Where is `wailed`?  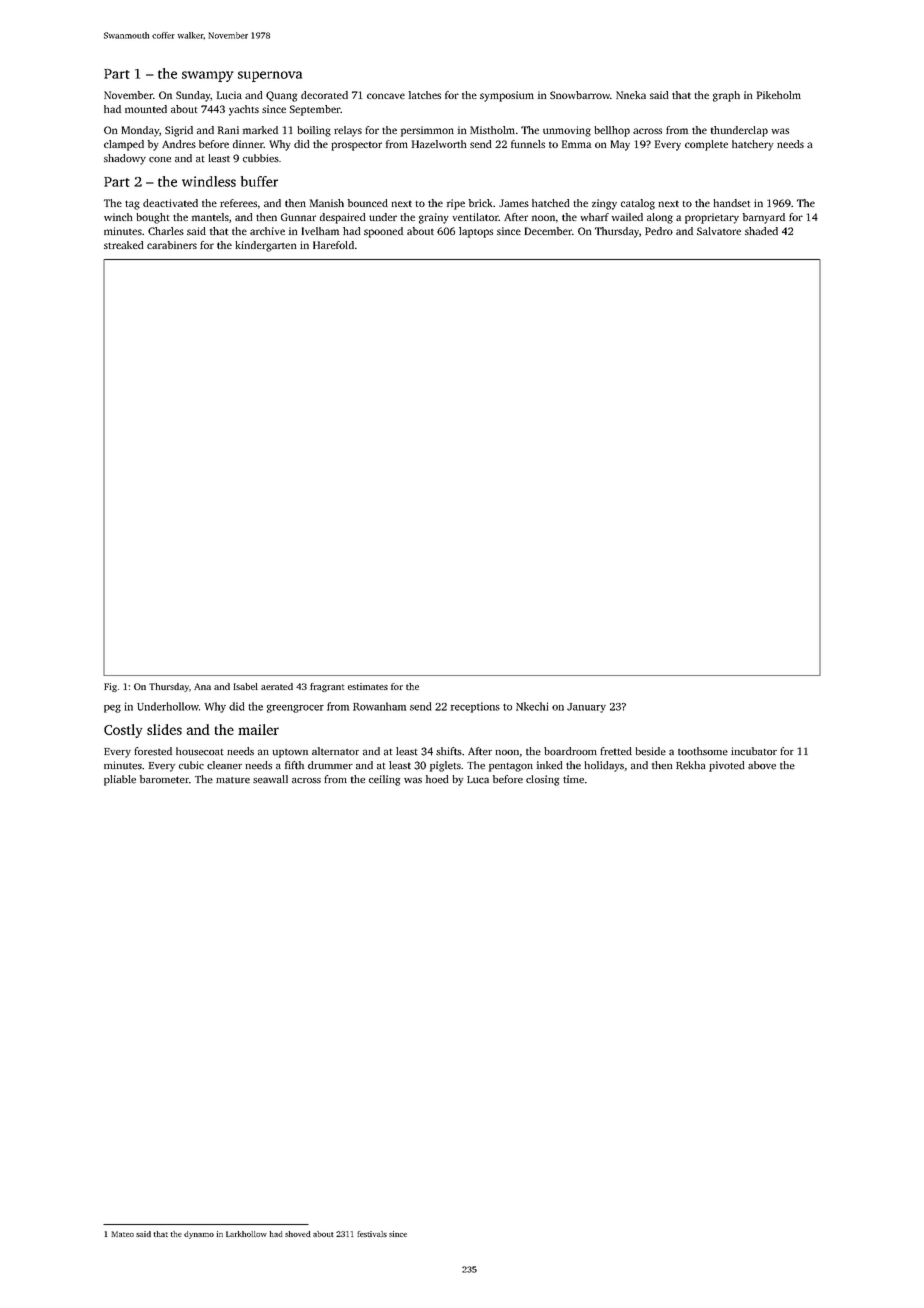
wailed is located at coordinates (627, 217).
